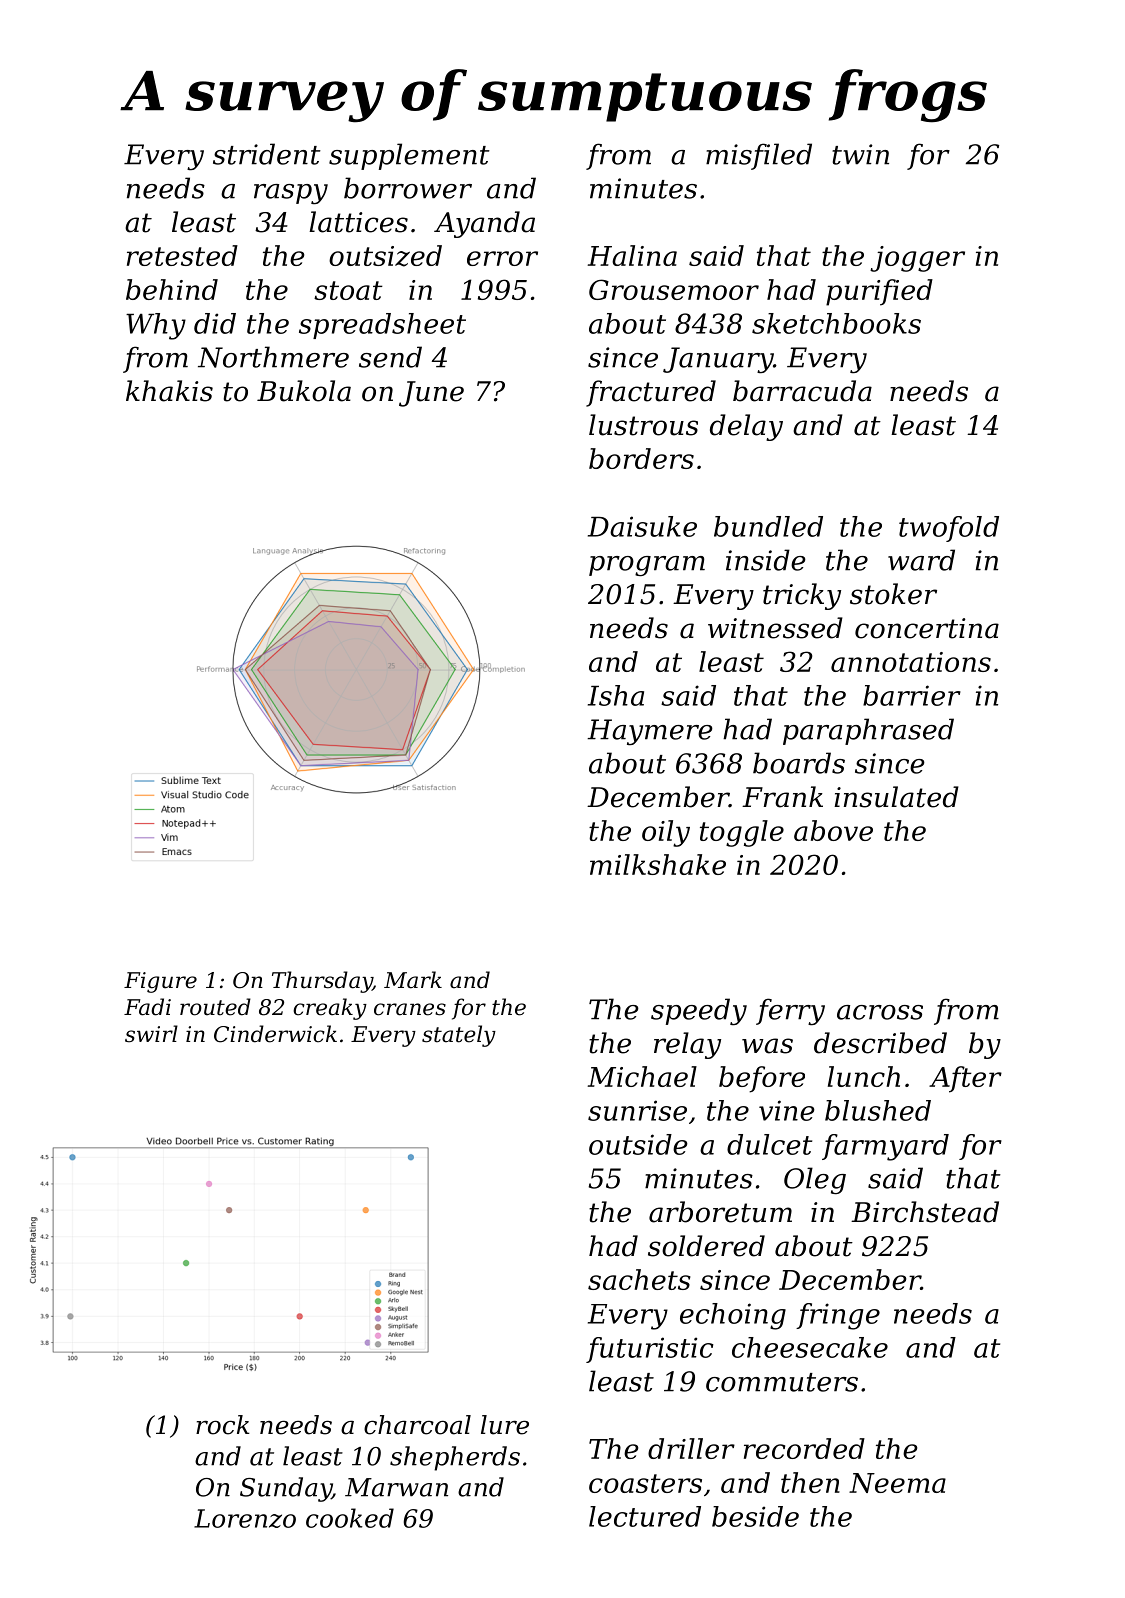 Image resolution: width=1125 pixels, height=1598 pixels. I want to click on routed, so click(215, 1007).
